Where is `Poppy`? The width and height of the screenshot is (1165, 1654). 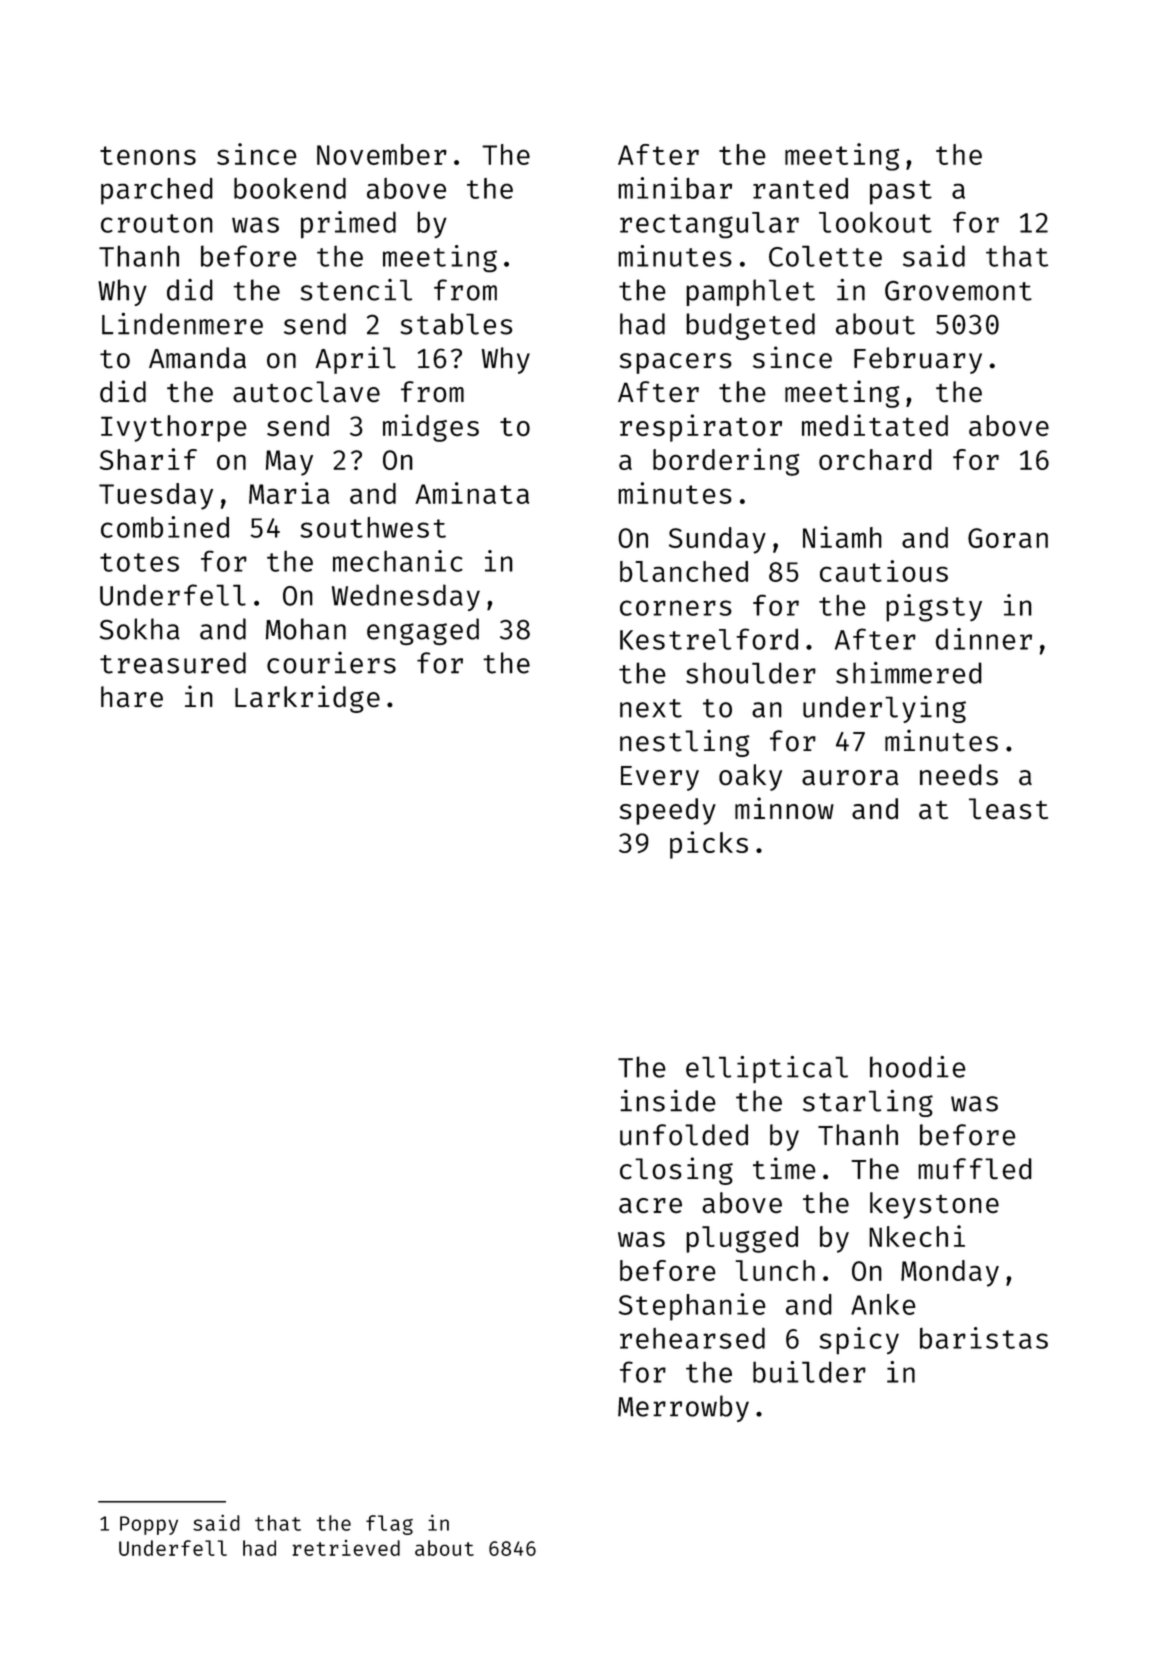 Poppy is located at coordinates (149, 1525).
